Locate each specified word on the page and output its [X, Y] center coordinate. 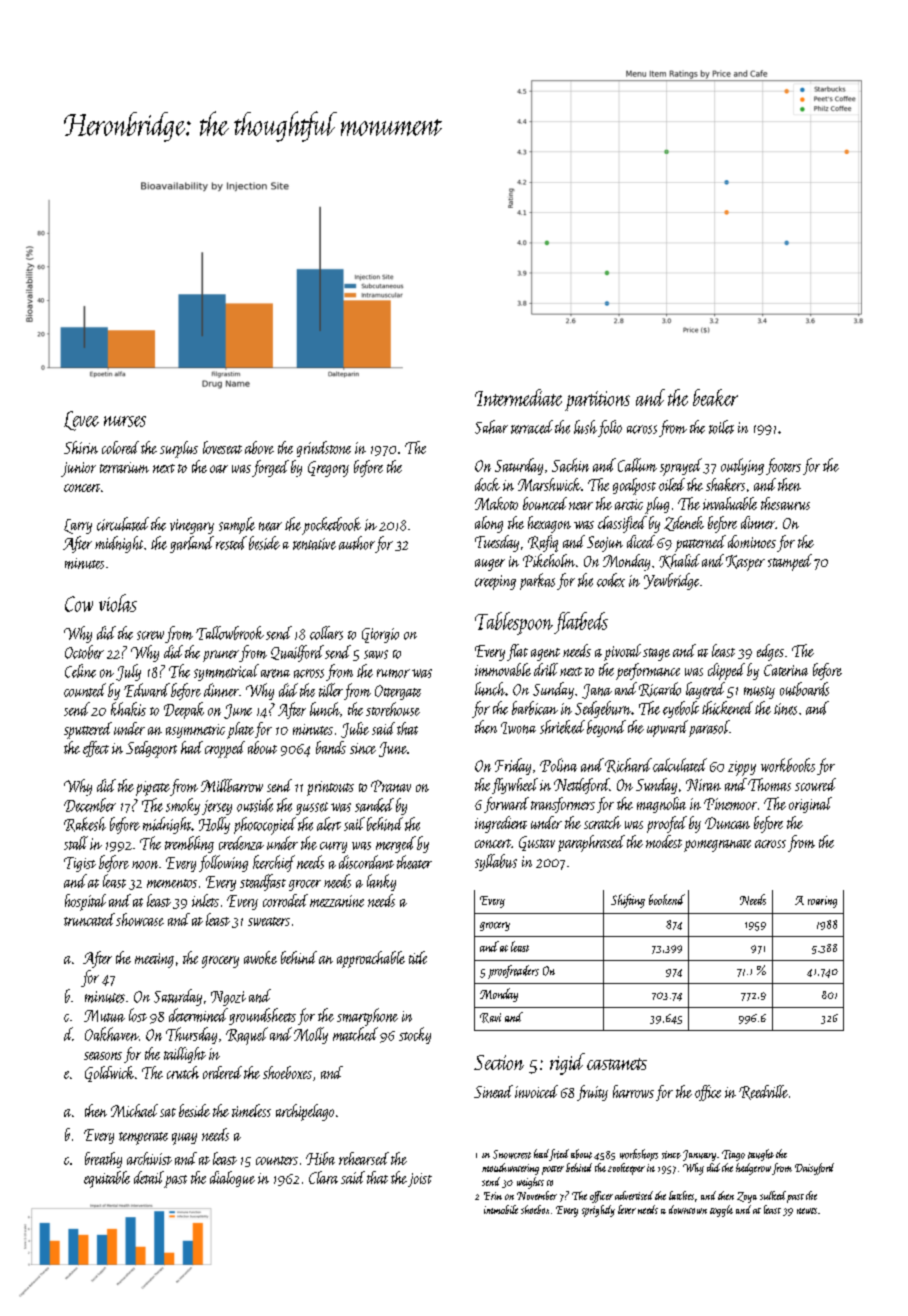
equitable [107, 1179]
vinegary [192, 526]
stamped [790, 562]
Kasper [745, 563]
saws [376, 654]
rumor [393, 673]
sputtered [88, 730]
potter [553, 1170]
